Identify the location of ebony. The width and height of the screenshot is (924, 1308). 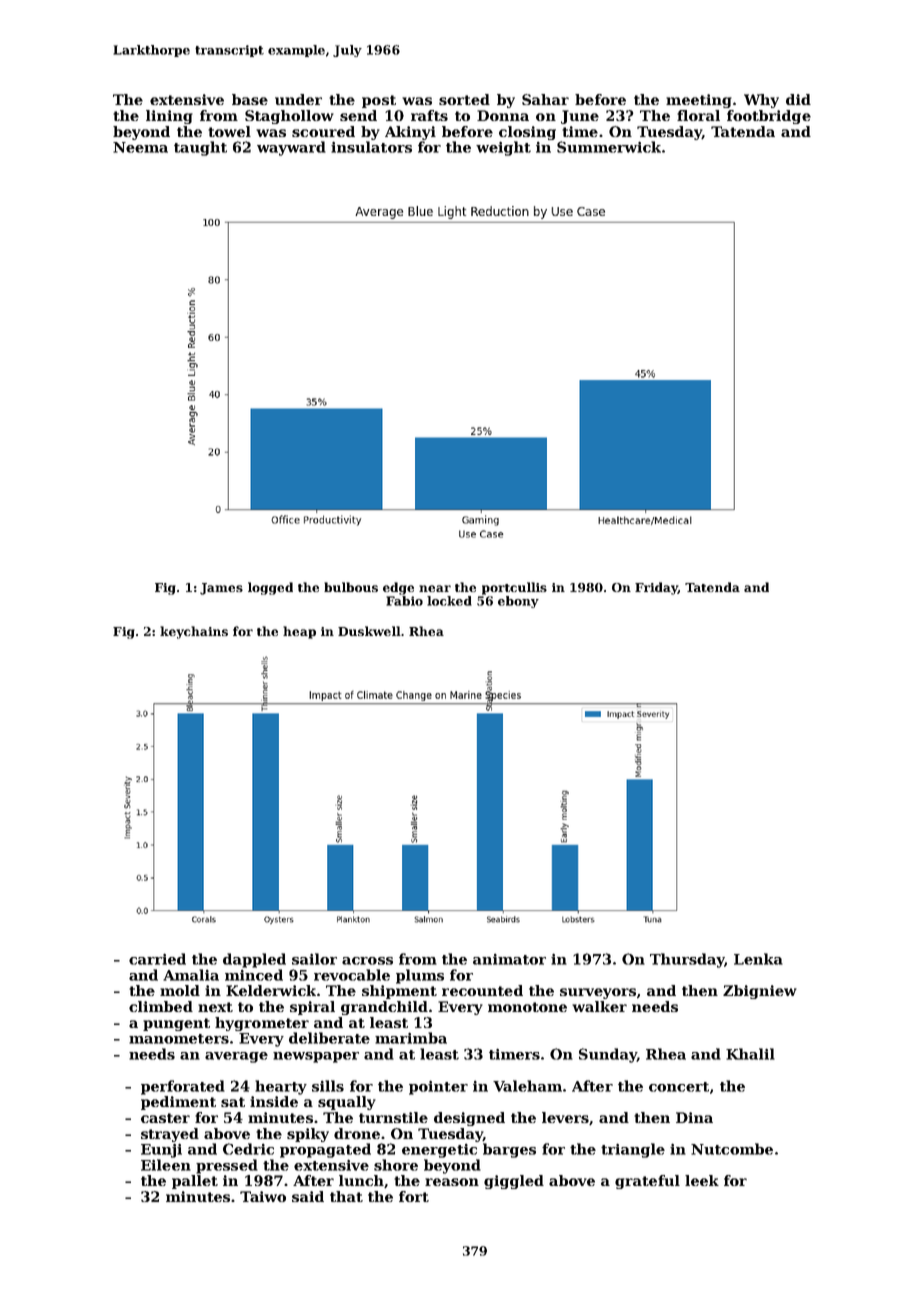
(518, 602).
